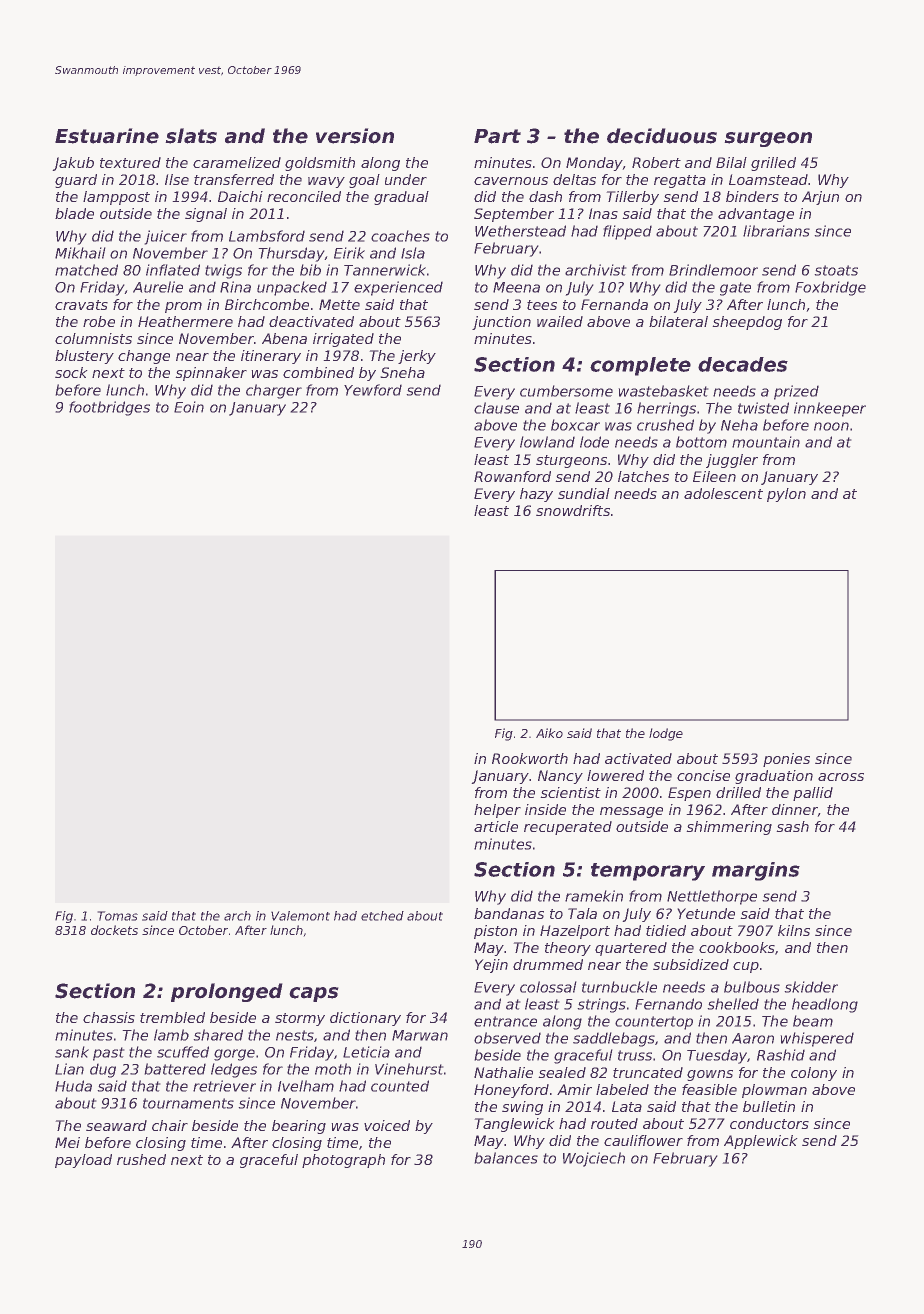 The height and width of the screenshot is (1314, 924). What do you see at coordinates (170, 1125) in the screenshot?
I see `chair` at bounding box center [170, 1125].
